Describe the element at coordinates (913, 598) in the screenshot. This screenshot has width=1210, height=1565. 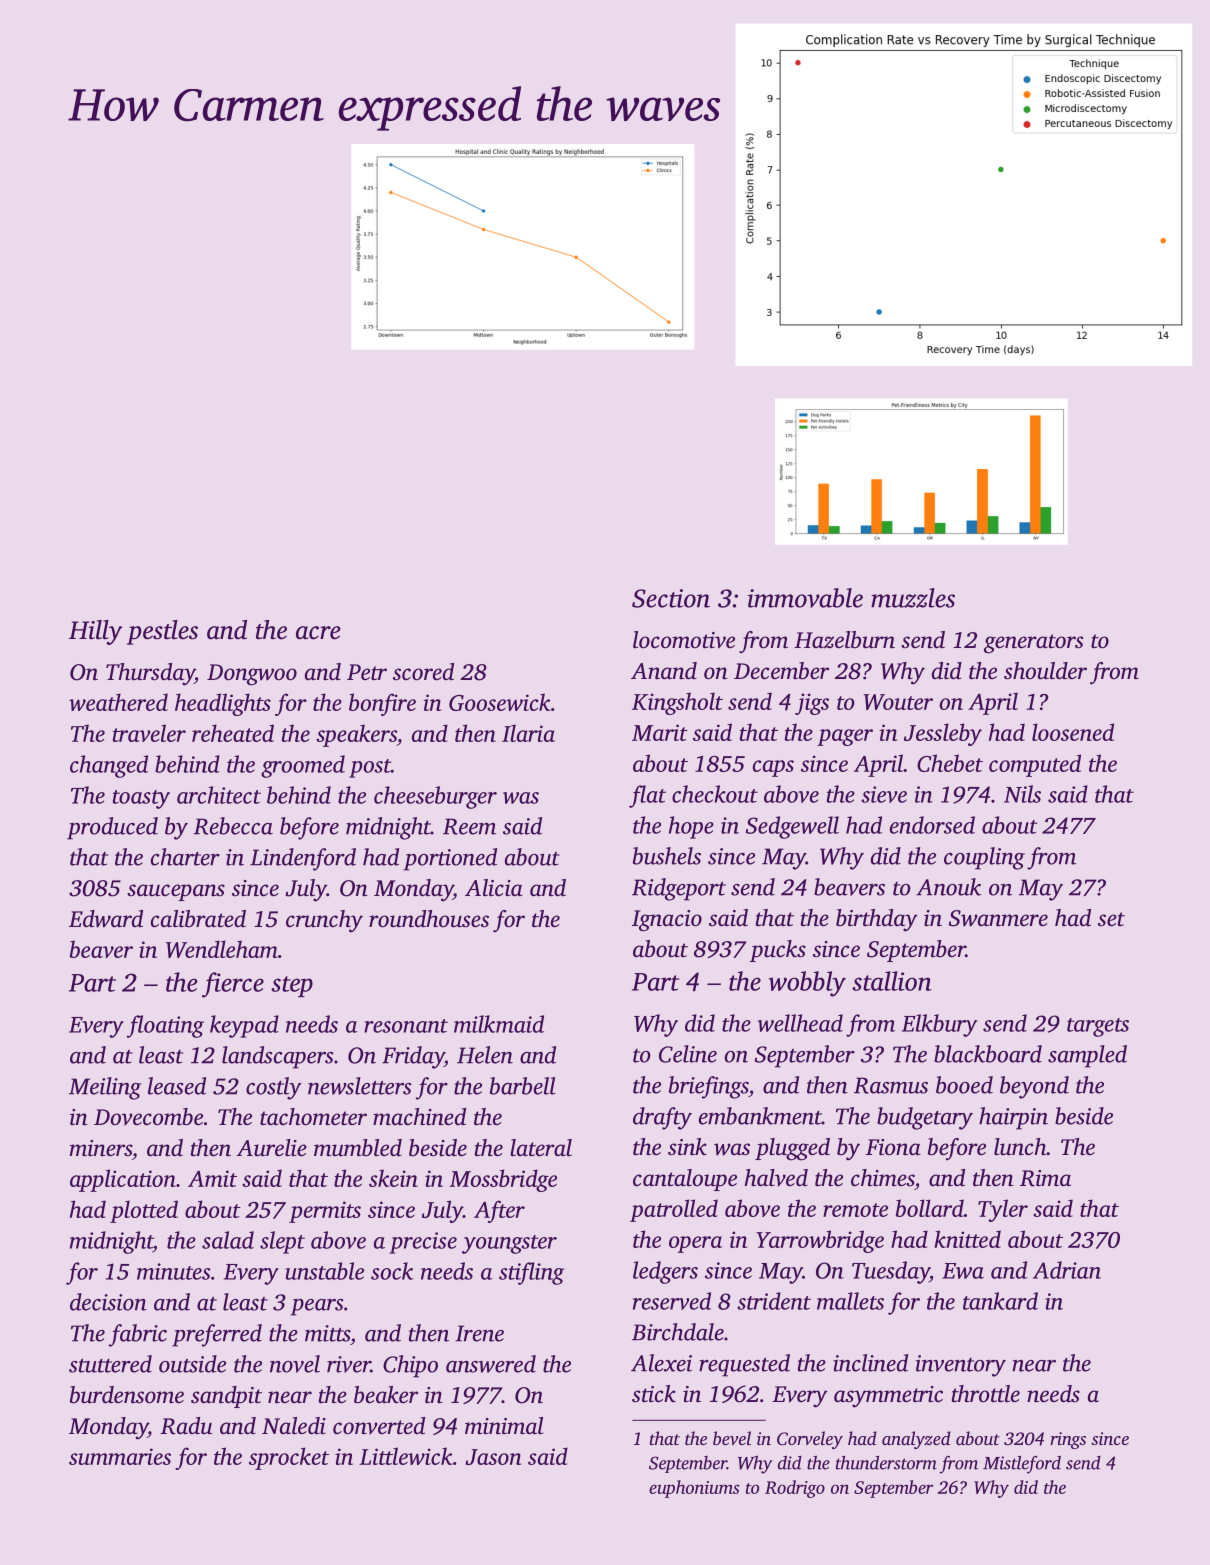
I see `muzzles` at that location.
